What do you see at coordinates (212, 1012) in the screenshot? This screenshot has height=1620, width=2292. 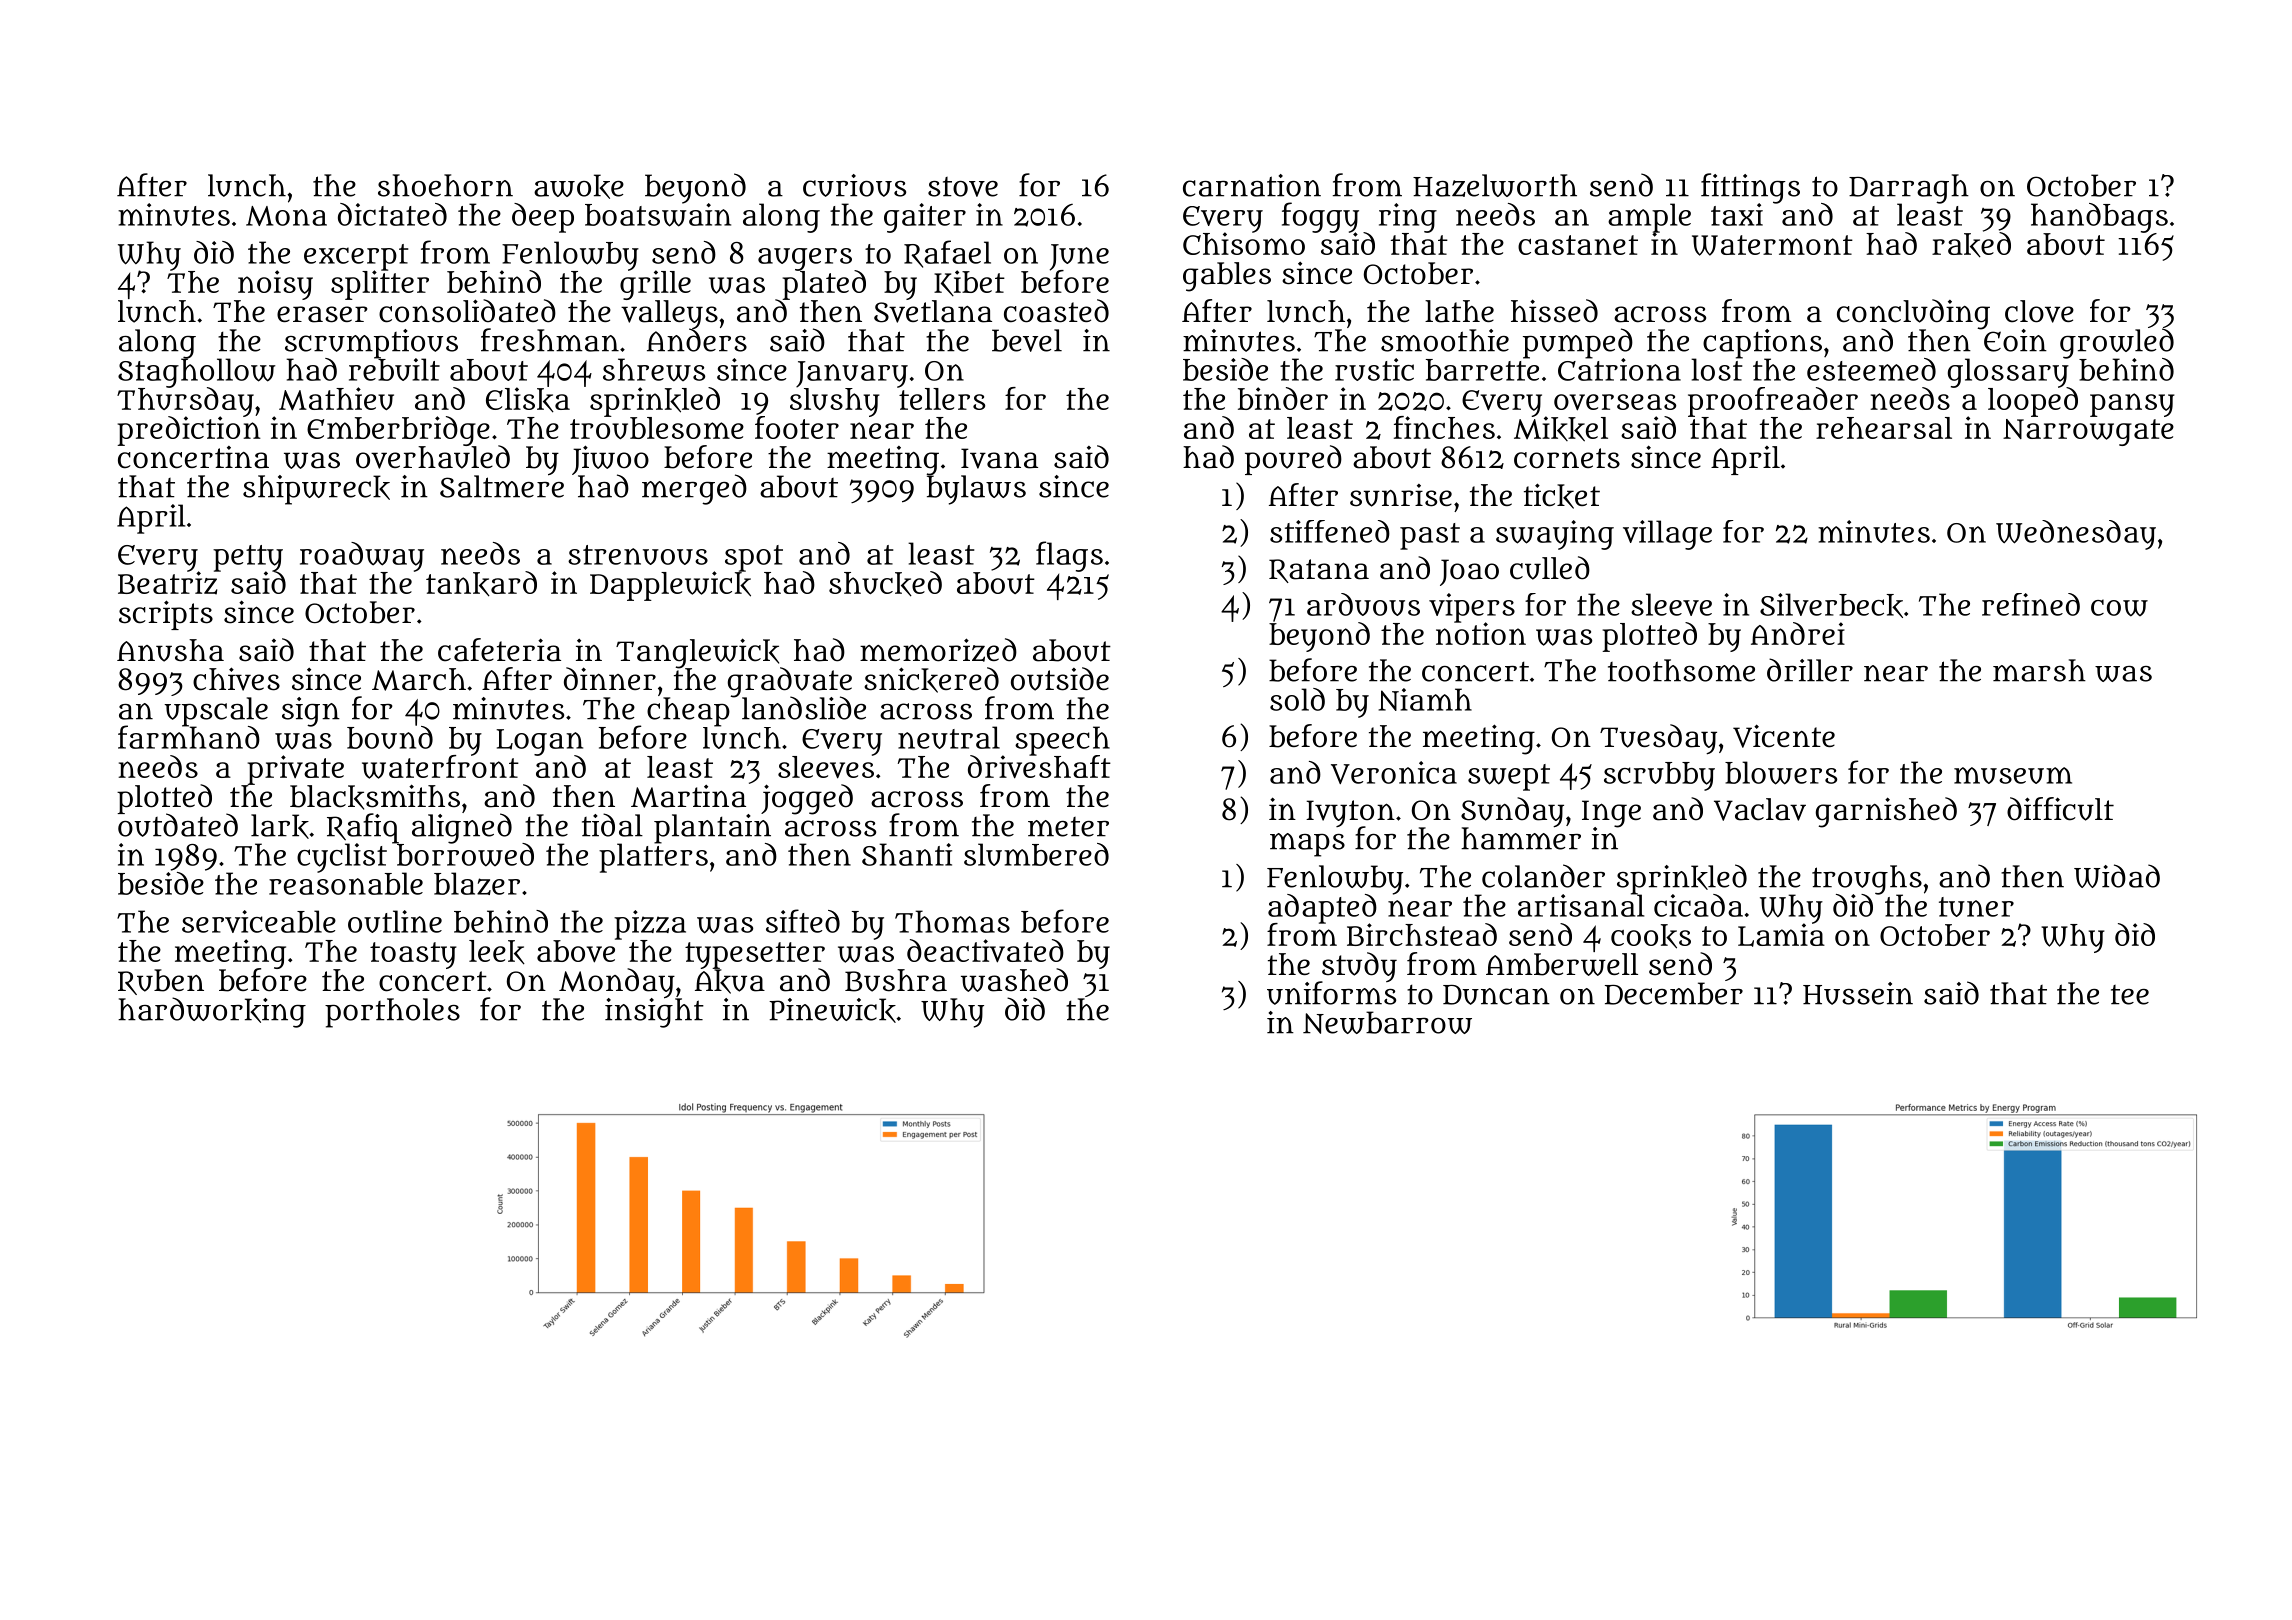 I see `hardworking` at bounding box center [212, 1012].
